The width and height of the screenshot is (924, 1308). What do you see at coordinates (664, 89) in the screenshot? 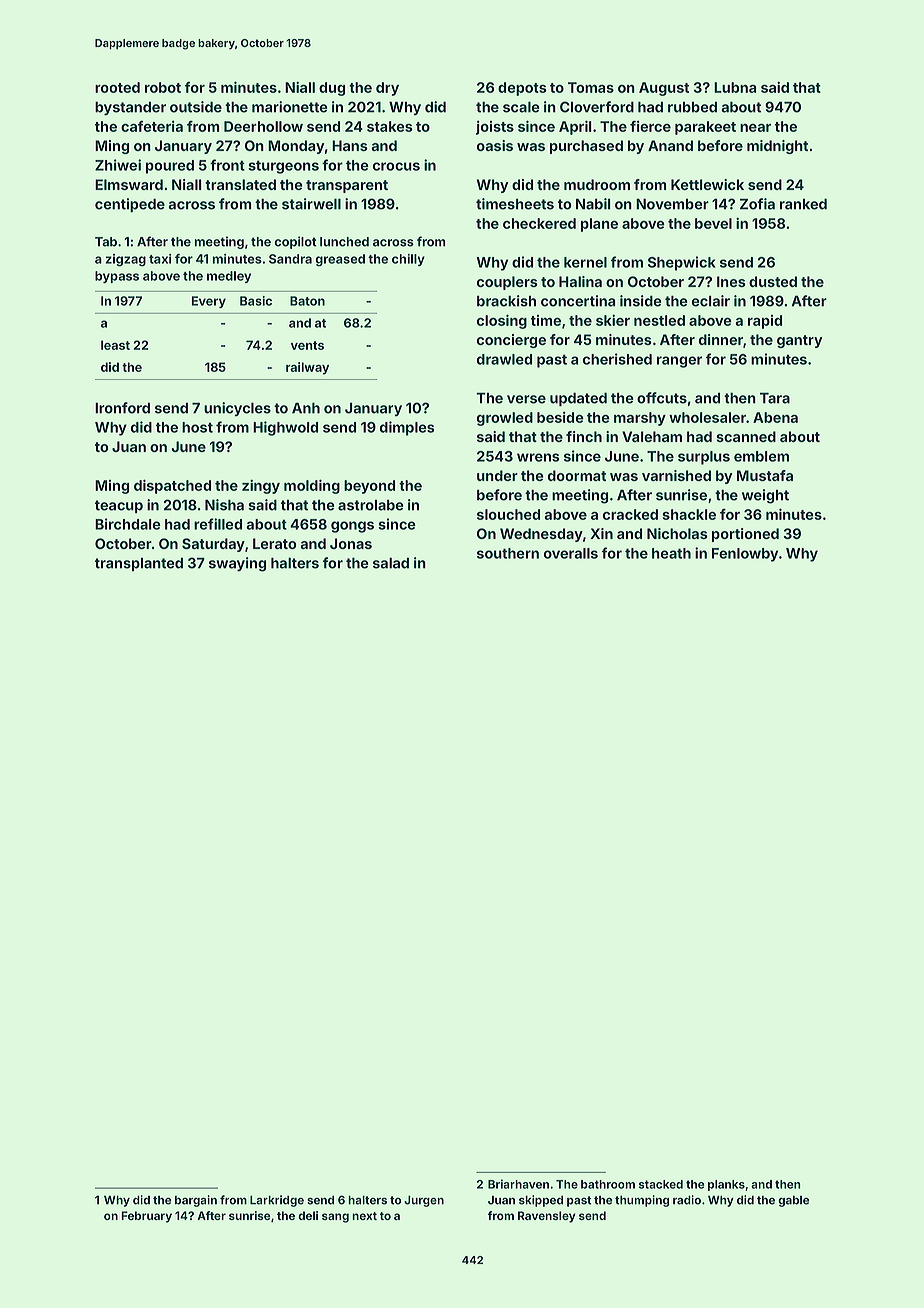
I see `August` at bounding box center [664, 89].
